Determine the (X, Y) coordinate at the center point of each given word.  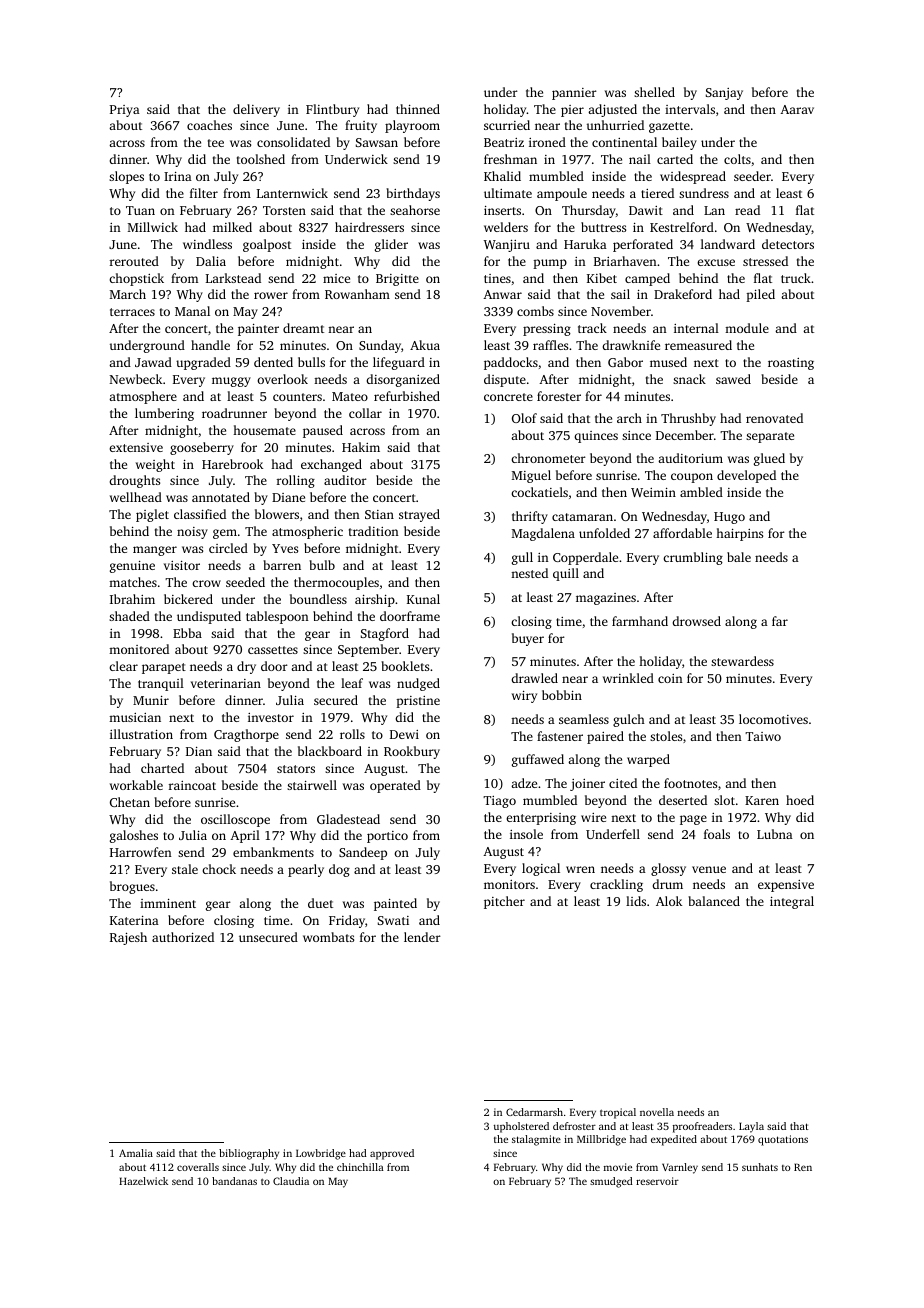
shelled (654, 92)
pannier (574, 94)
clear (123, 666)
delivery (256, 110)
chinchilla (360, 1167)
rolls (352, 734)
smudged (611, 1182)
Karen (762, 800)
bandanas (234, 1181)
